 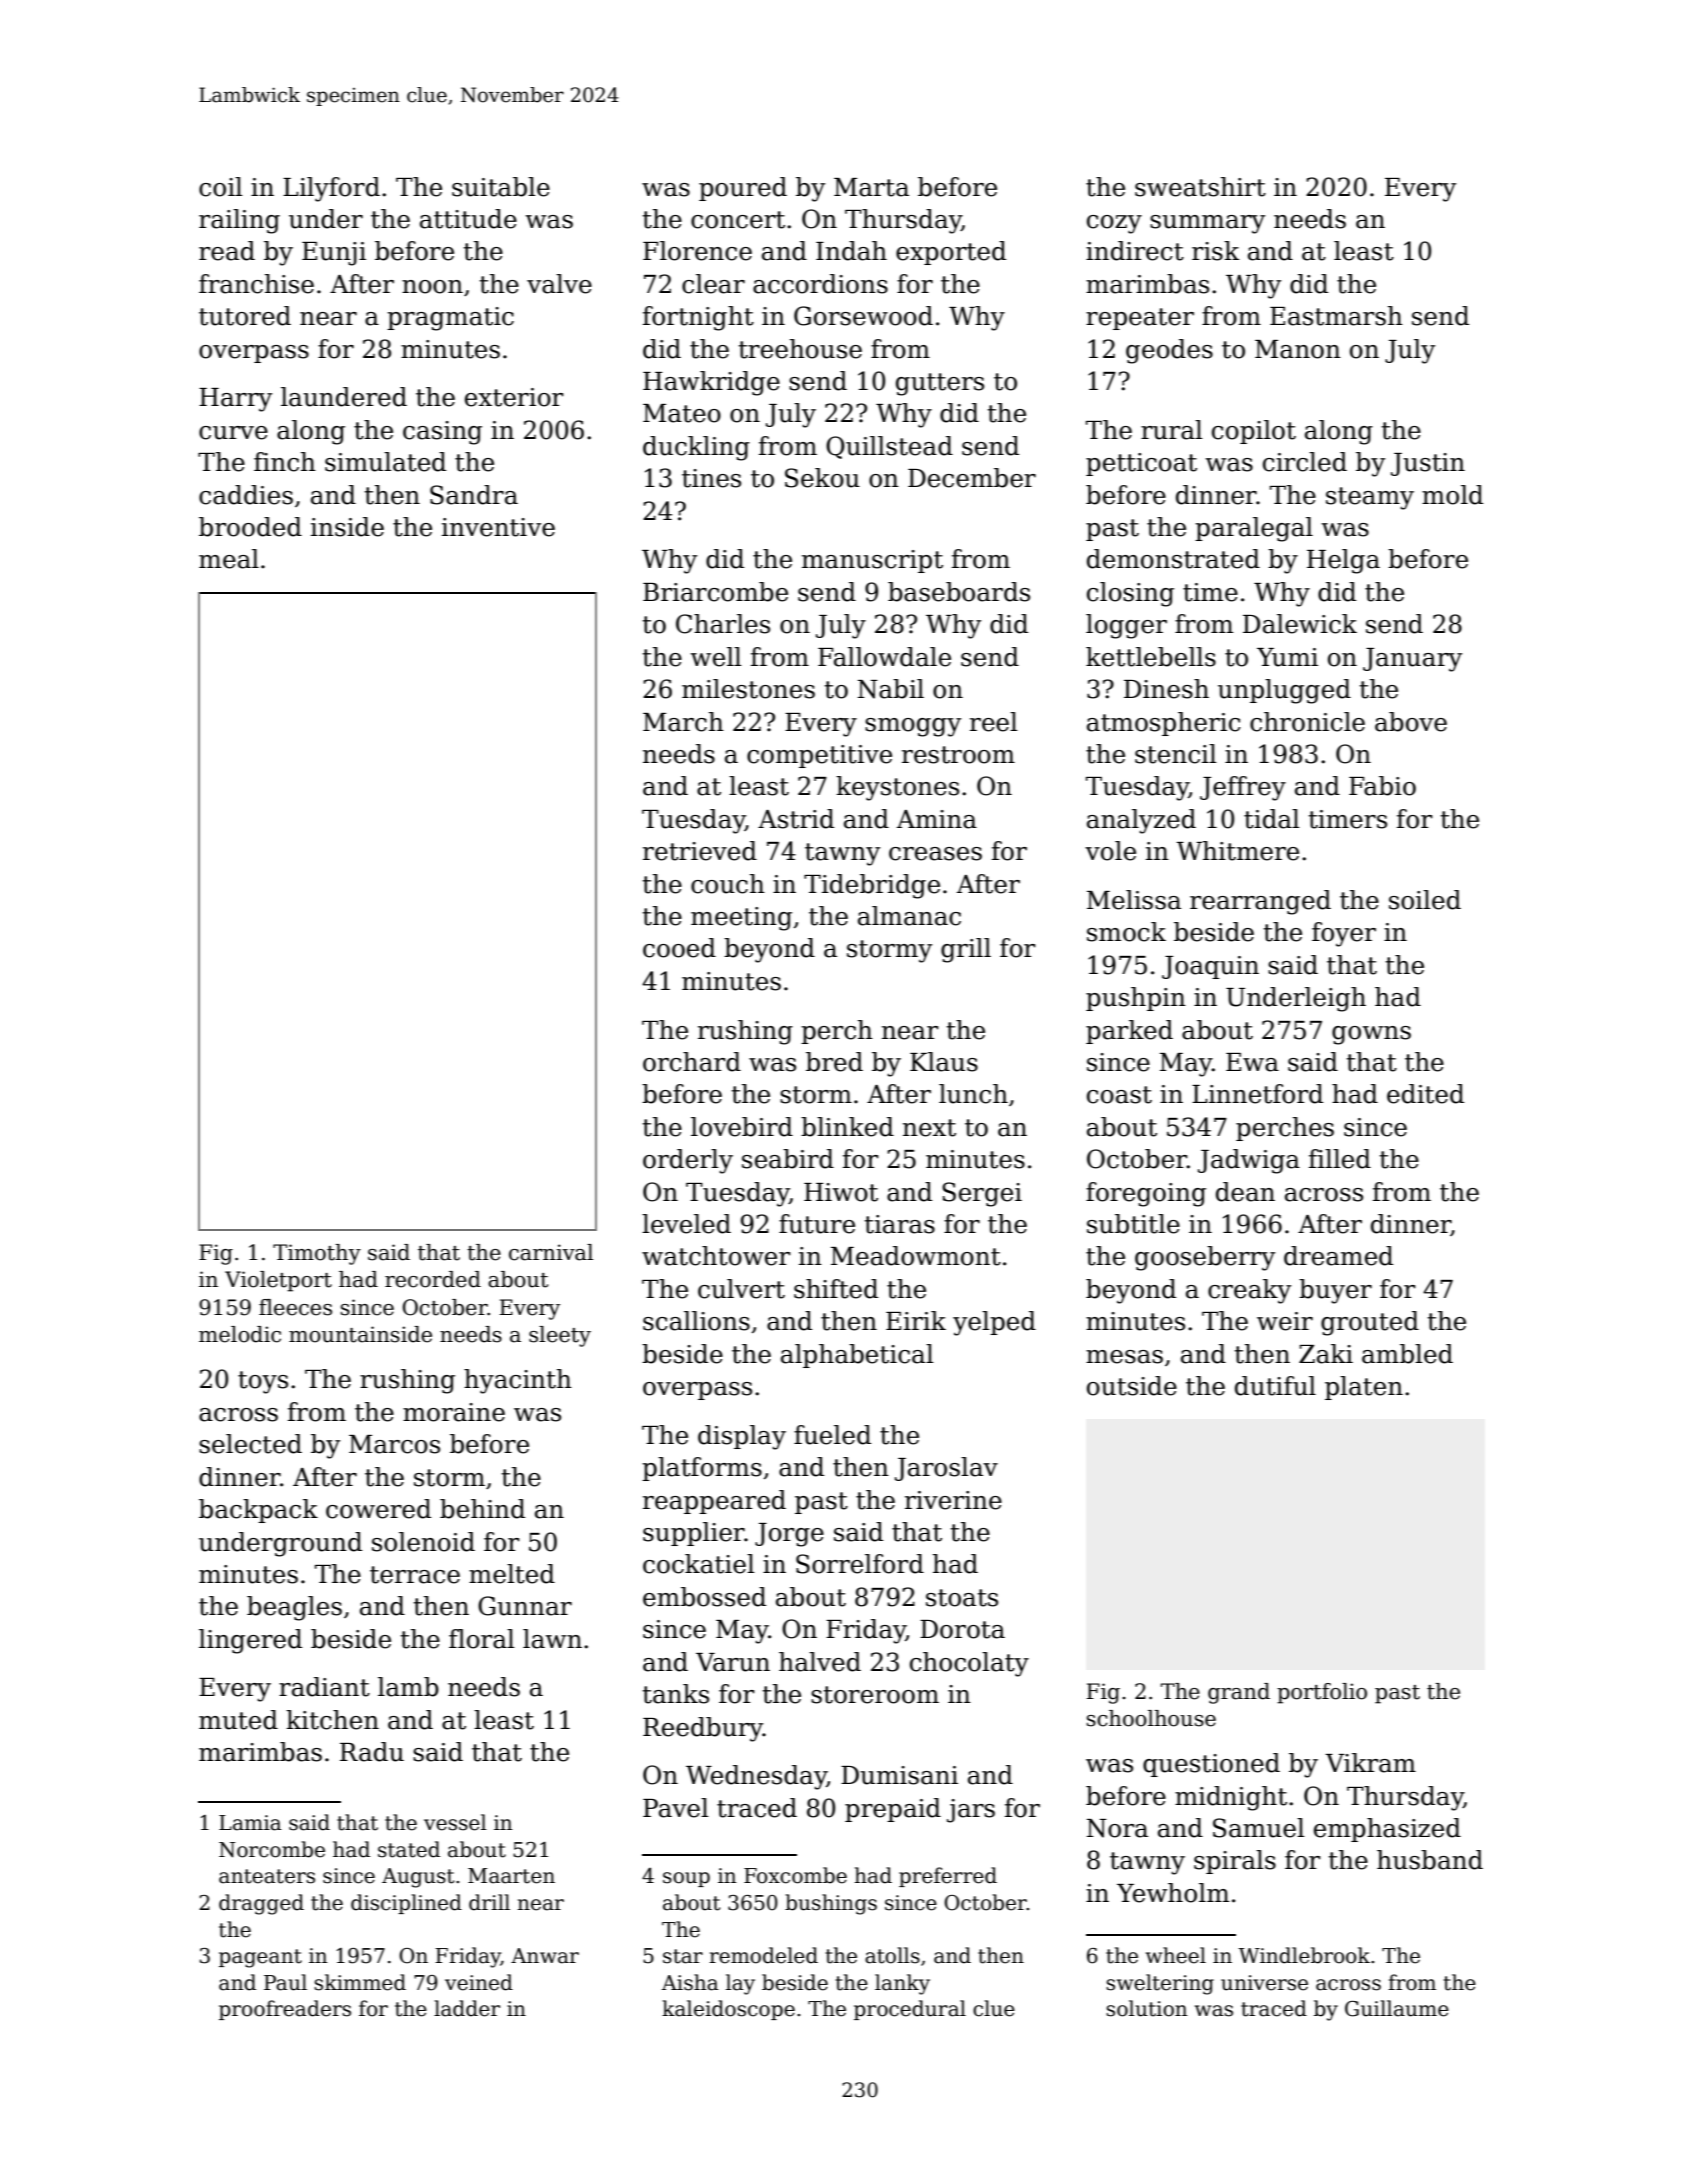 I want to click on sweatshirt, so click(x=1200, y=187).
